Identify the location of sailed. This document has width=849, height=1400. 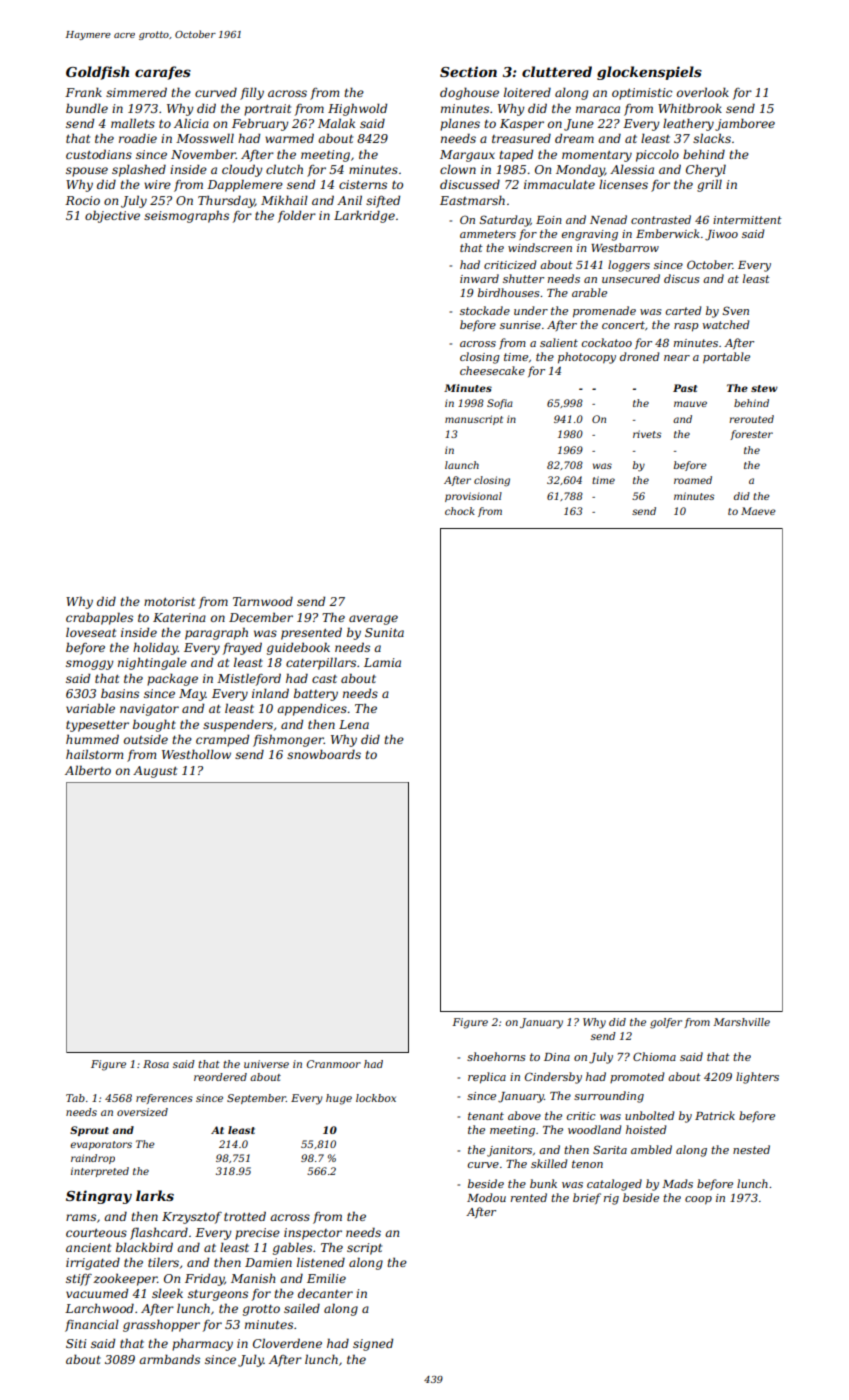
(302, 1308).
